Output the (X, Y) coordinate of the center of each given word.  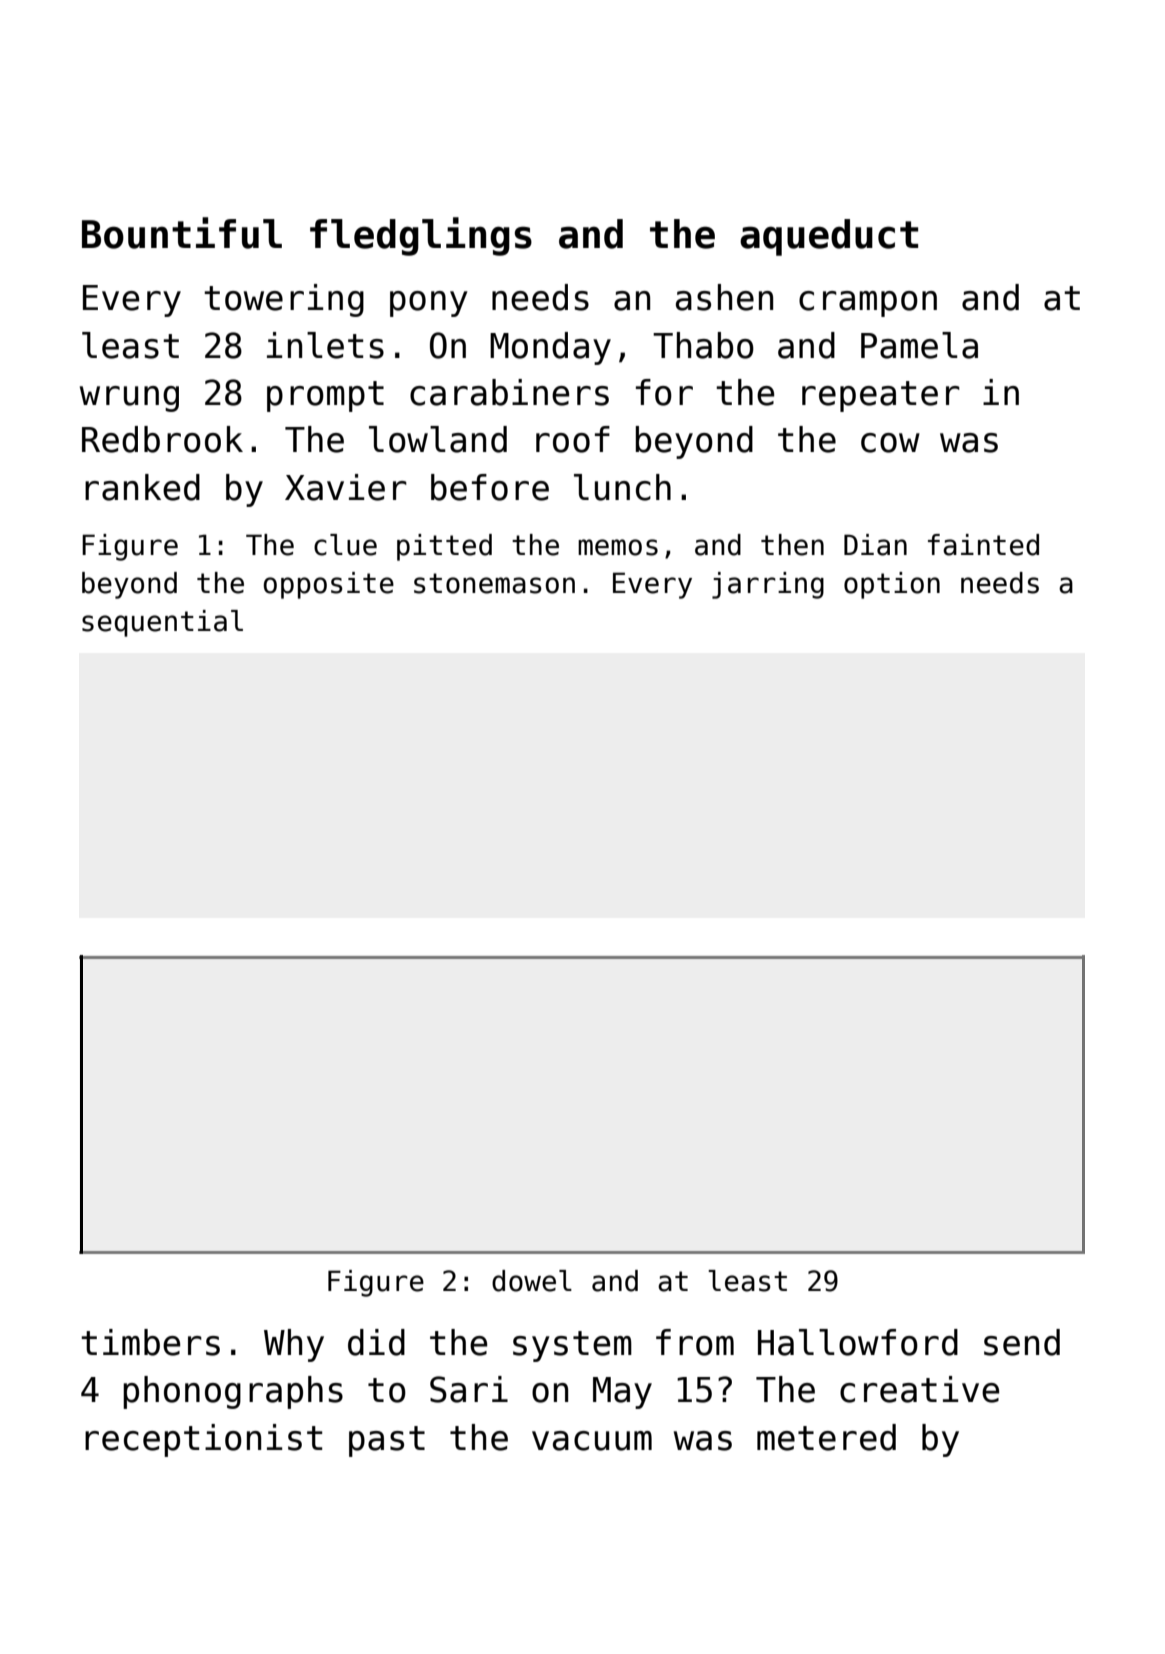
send (1022, 1342)
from (695, 1342)
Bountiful (182, 233)
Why (294, 1345)
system (572, 1346)
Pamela (919, 345)
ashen (724, 297)
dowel (532, 1281)
